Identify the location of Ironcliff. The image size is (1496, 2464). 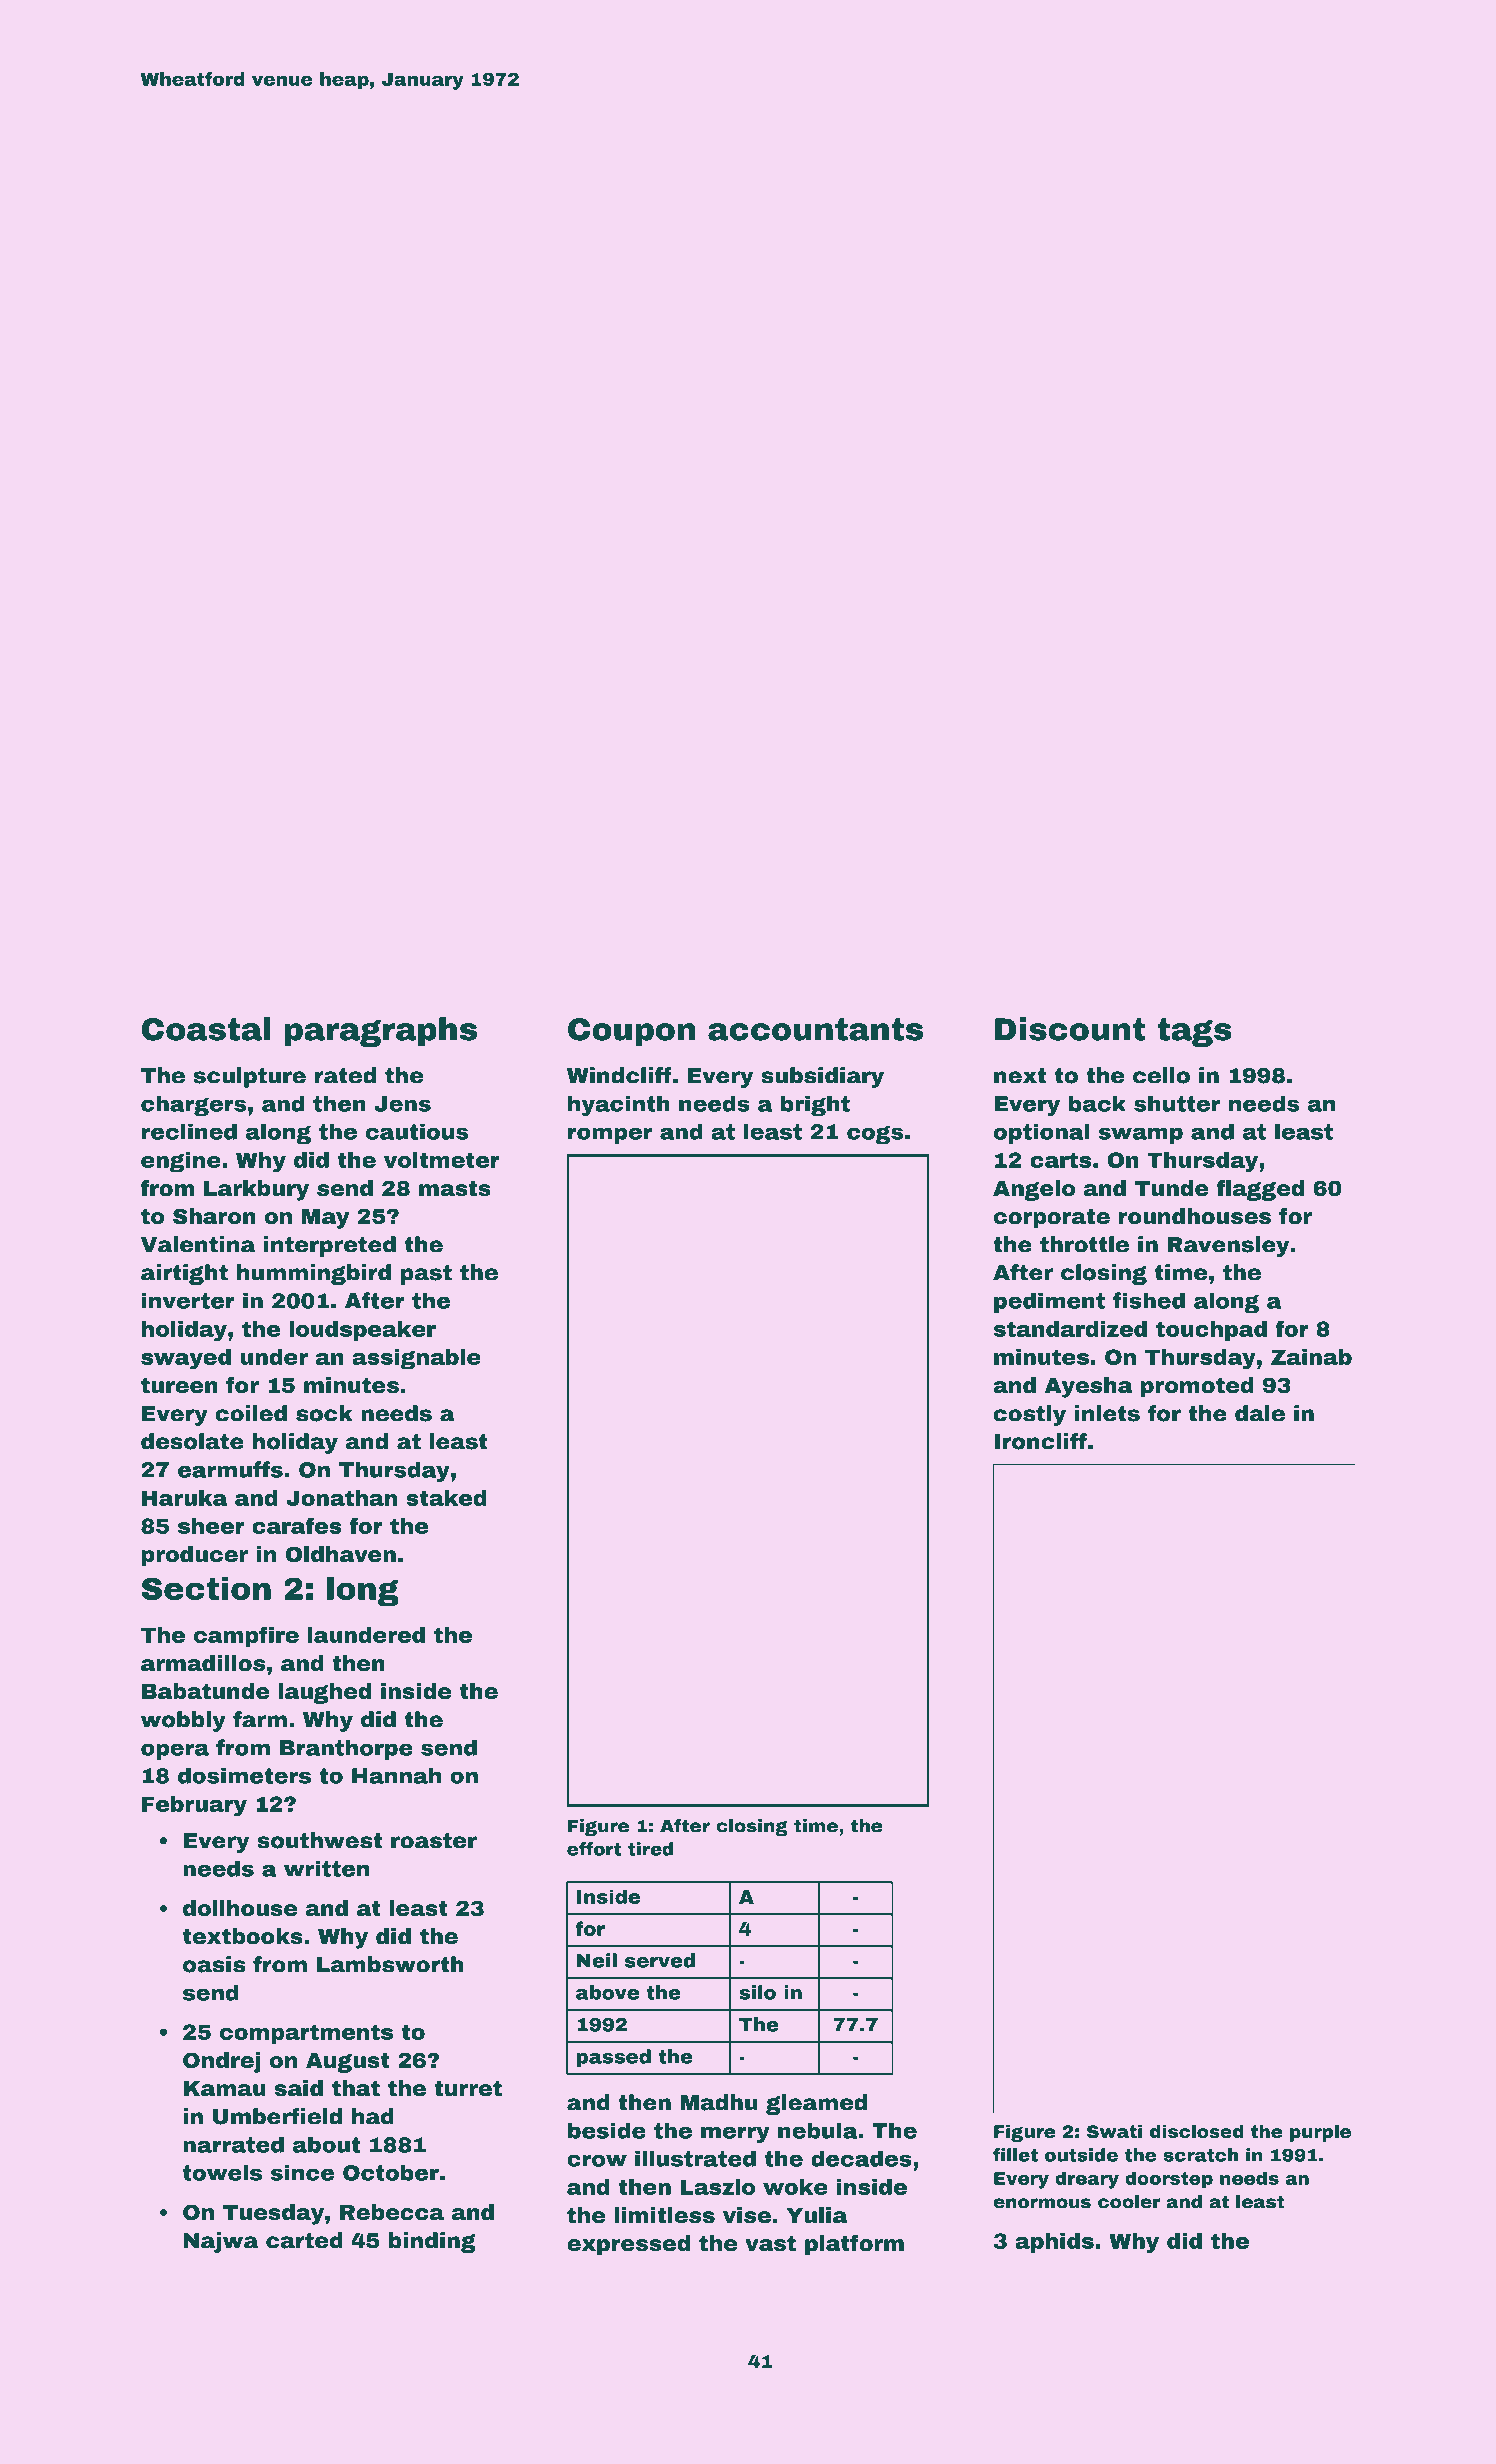
(1041, 1441).
